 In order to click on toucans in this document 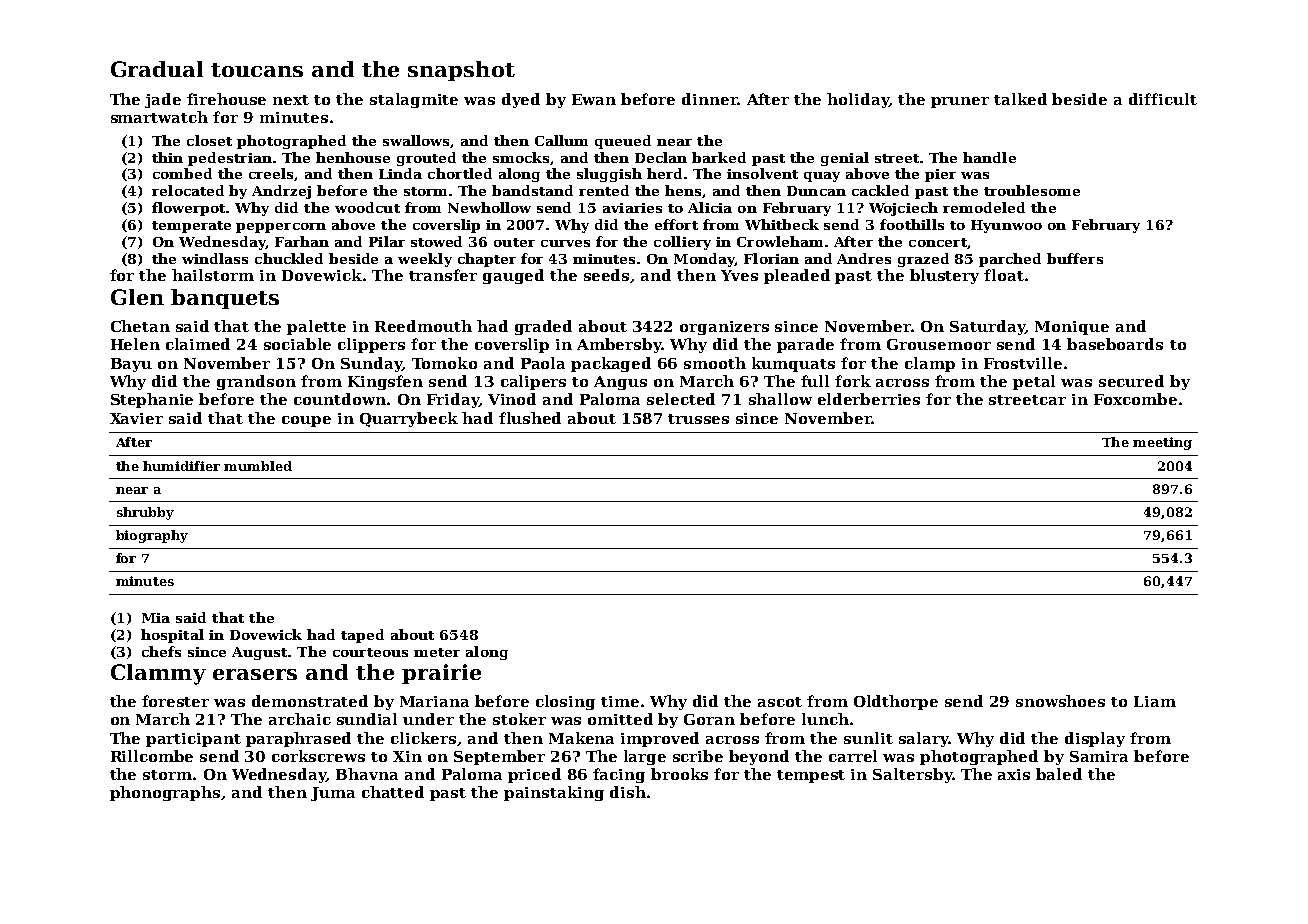, I will do `click(257, 70)`.
